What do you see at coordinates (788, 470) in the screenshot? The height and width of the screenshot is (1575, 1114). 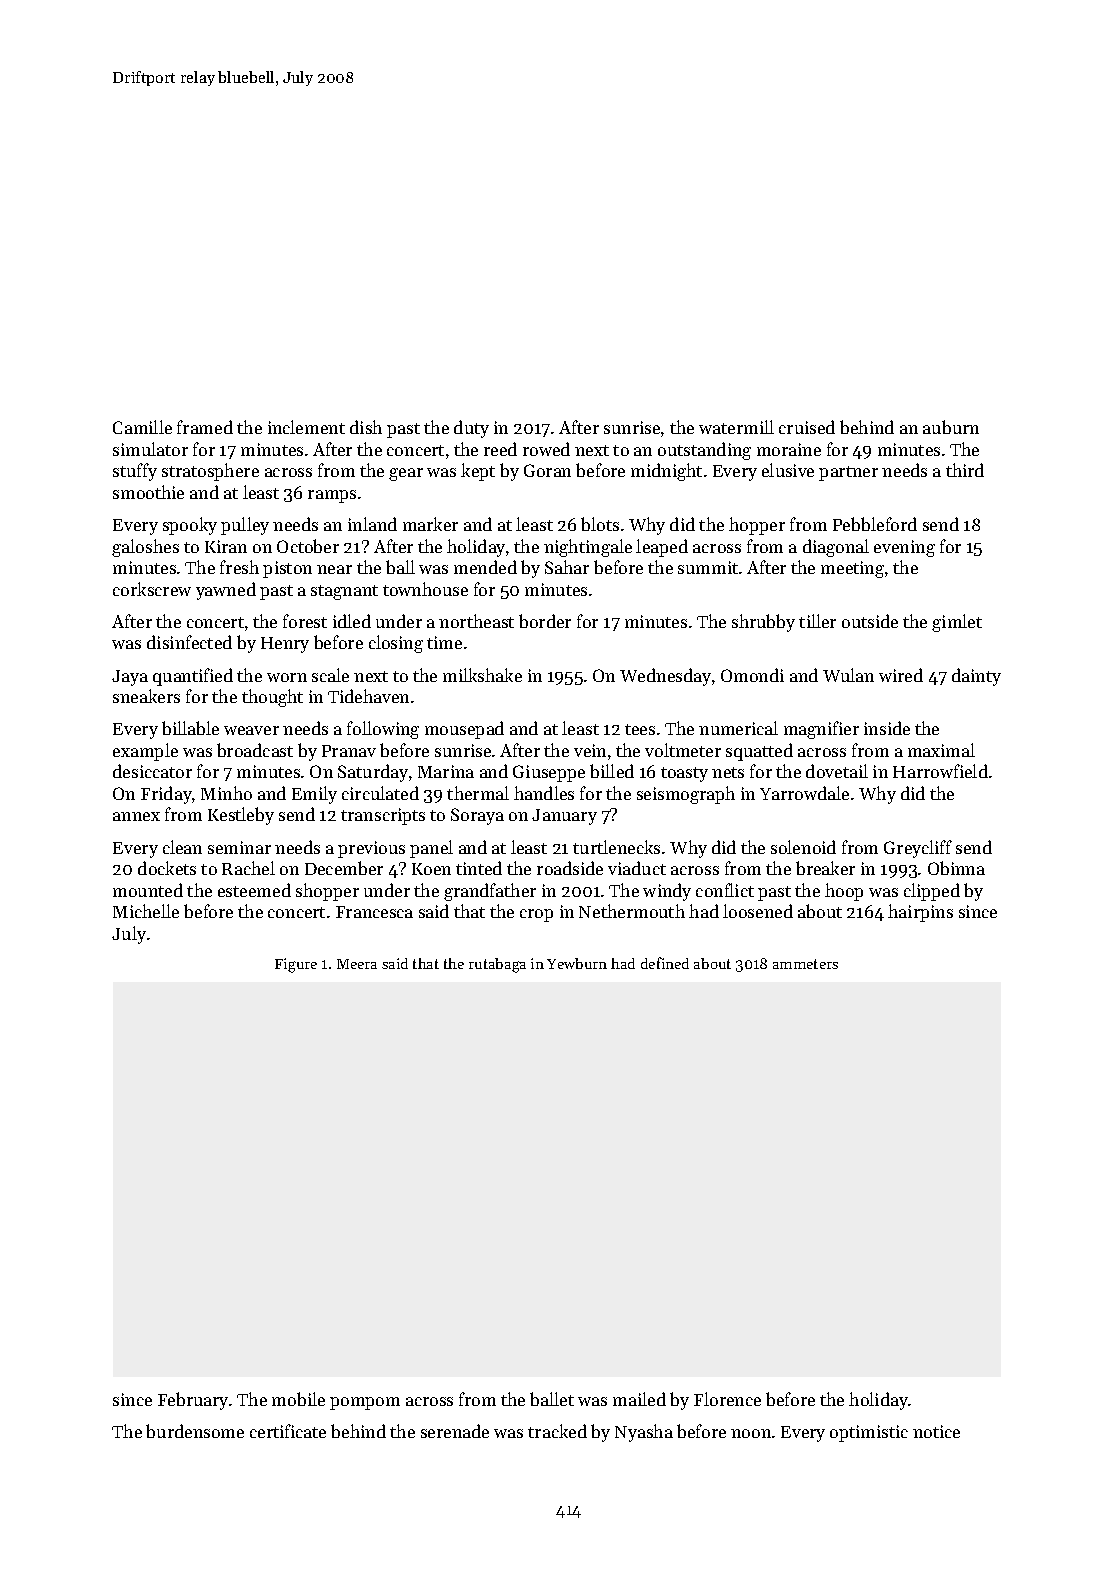 I see `elusive` at bounding box center [788, 470].
